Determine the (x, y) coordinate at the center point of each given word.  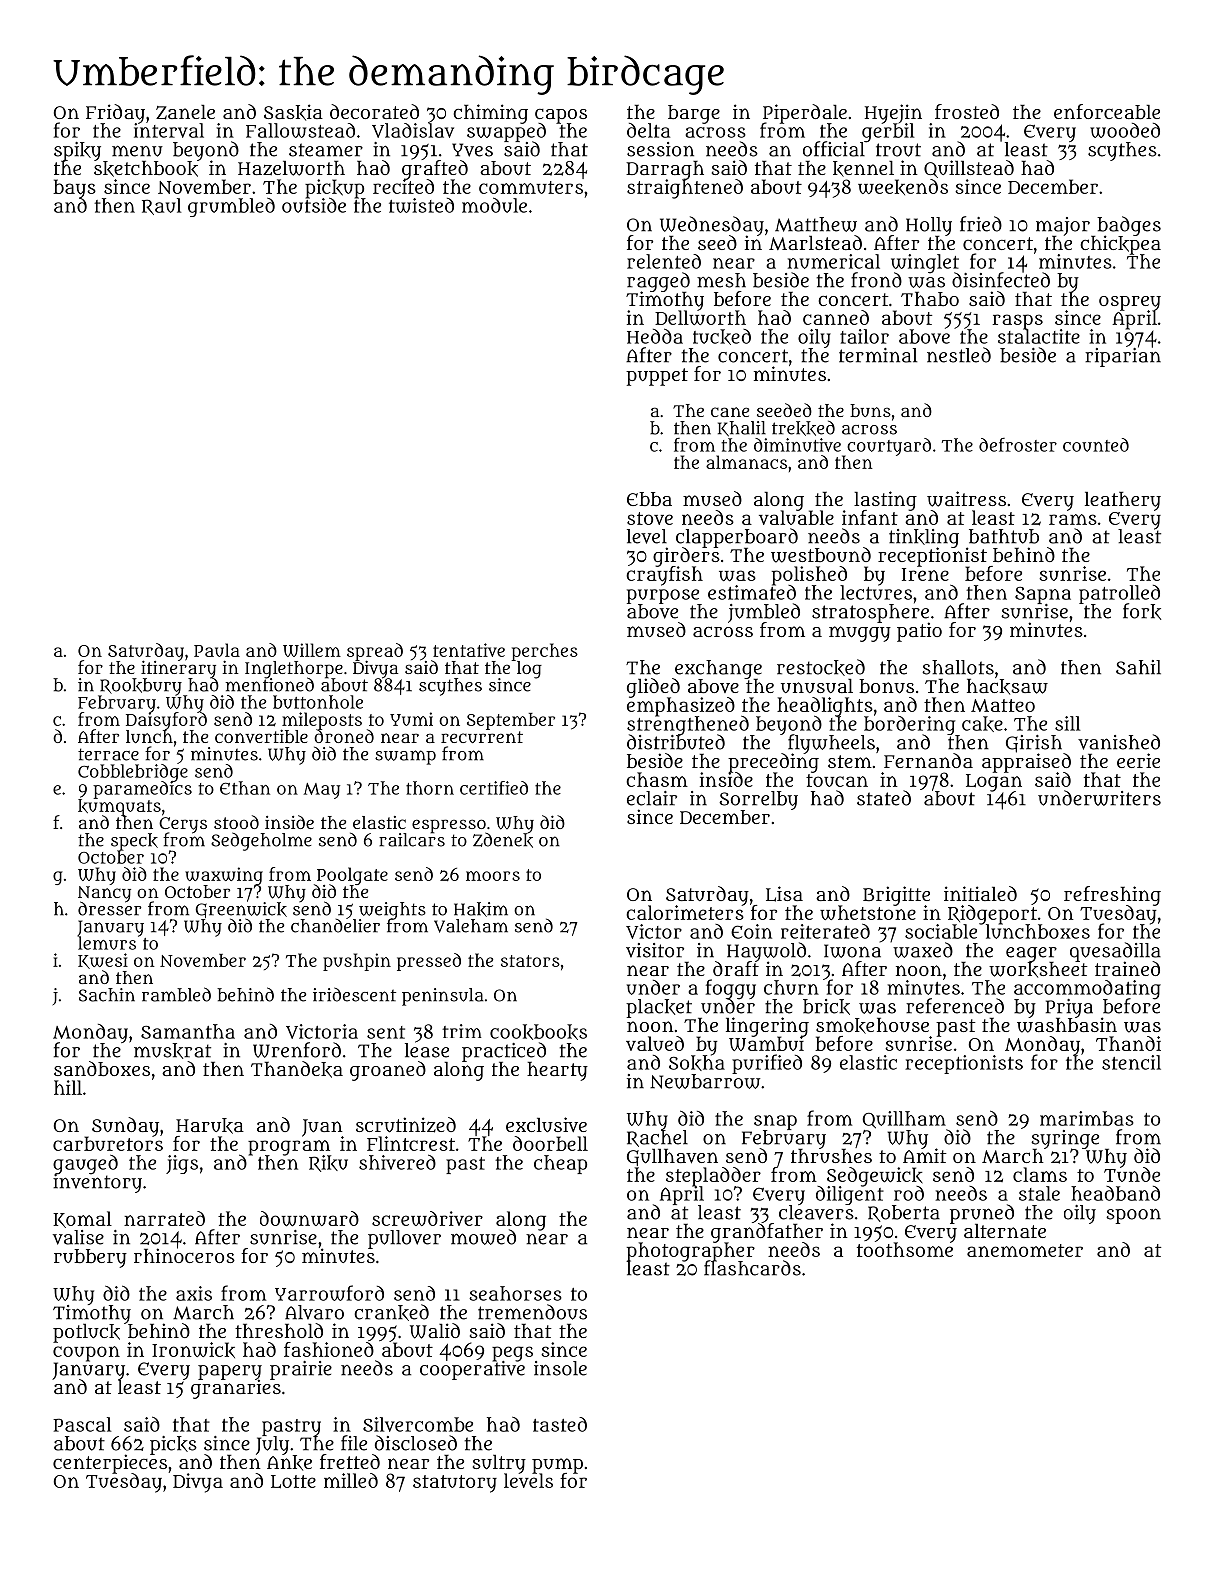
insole (560, 1368)
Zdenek (503, 840)
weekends (903, 187)
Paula (217, 650)
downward (309, 1218)
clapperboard (737, 538)
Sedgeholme (261, 841)
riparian (1123, 357)
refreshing (1112, 895)
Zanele (185, 112)
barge (694, 114)
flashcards (752, 1268)
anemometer (1025, 1250)
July (272, 1445)
